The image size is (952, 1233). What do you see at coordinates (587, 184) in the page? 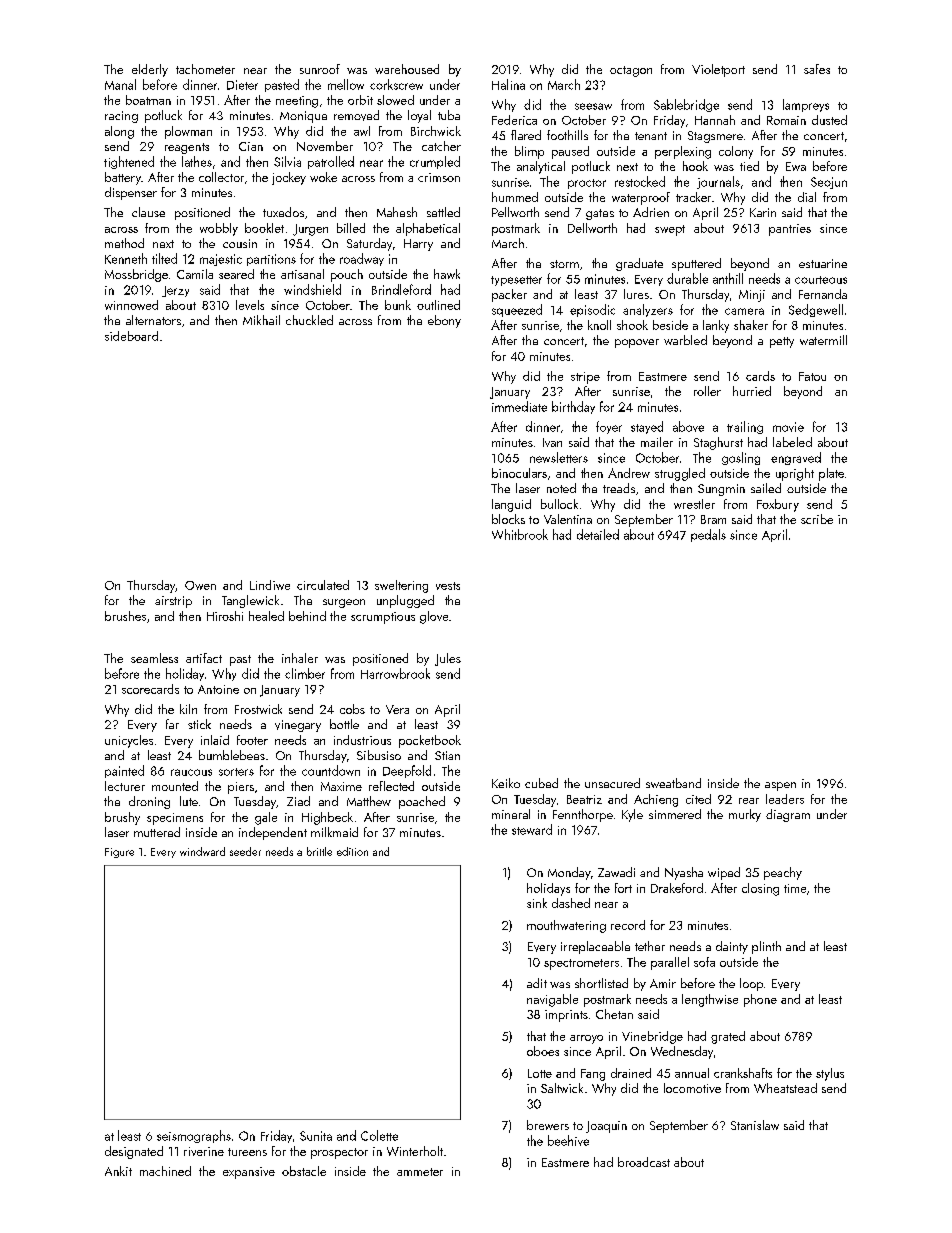
I see `proctor` at bounding box center [587, 184].
